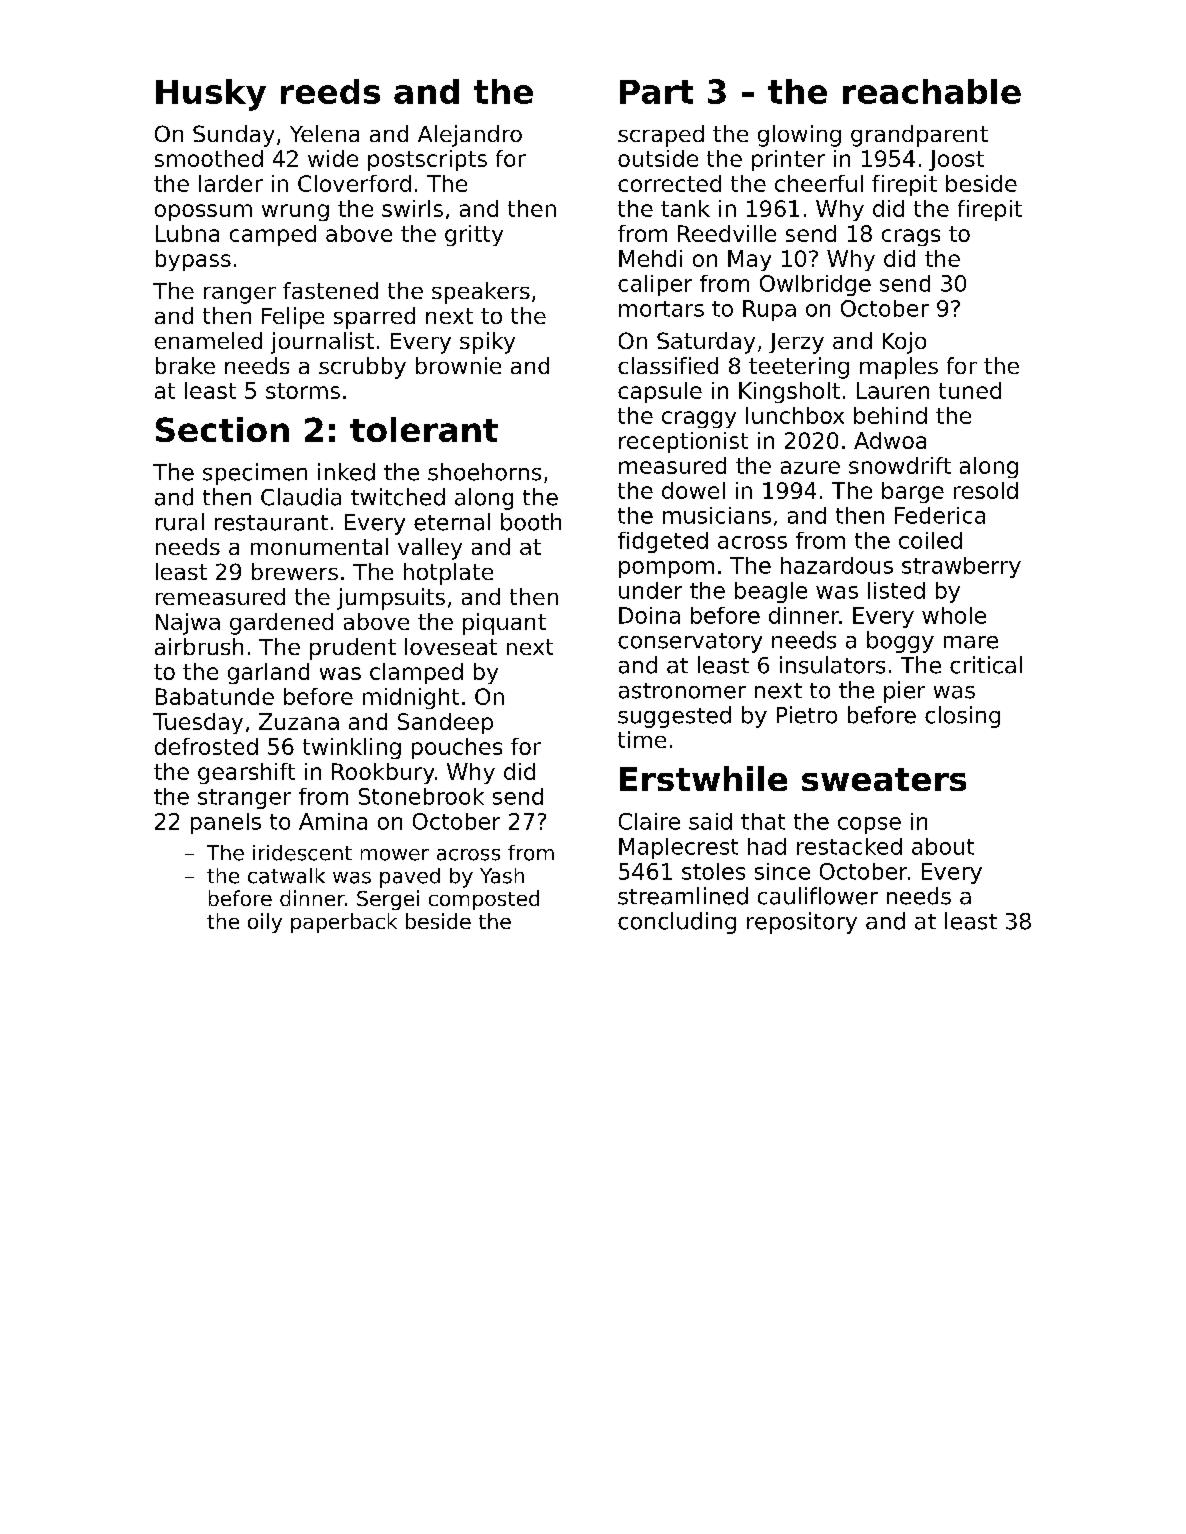 The image size is (1186, 1534). I want to click on fidgeted, so click(663, 542).
